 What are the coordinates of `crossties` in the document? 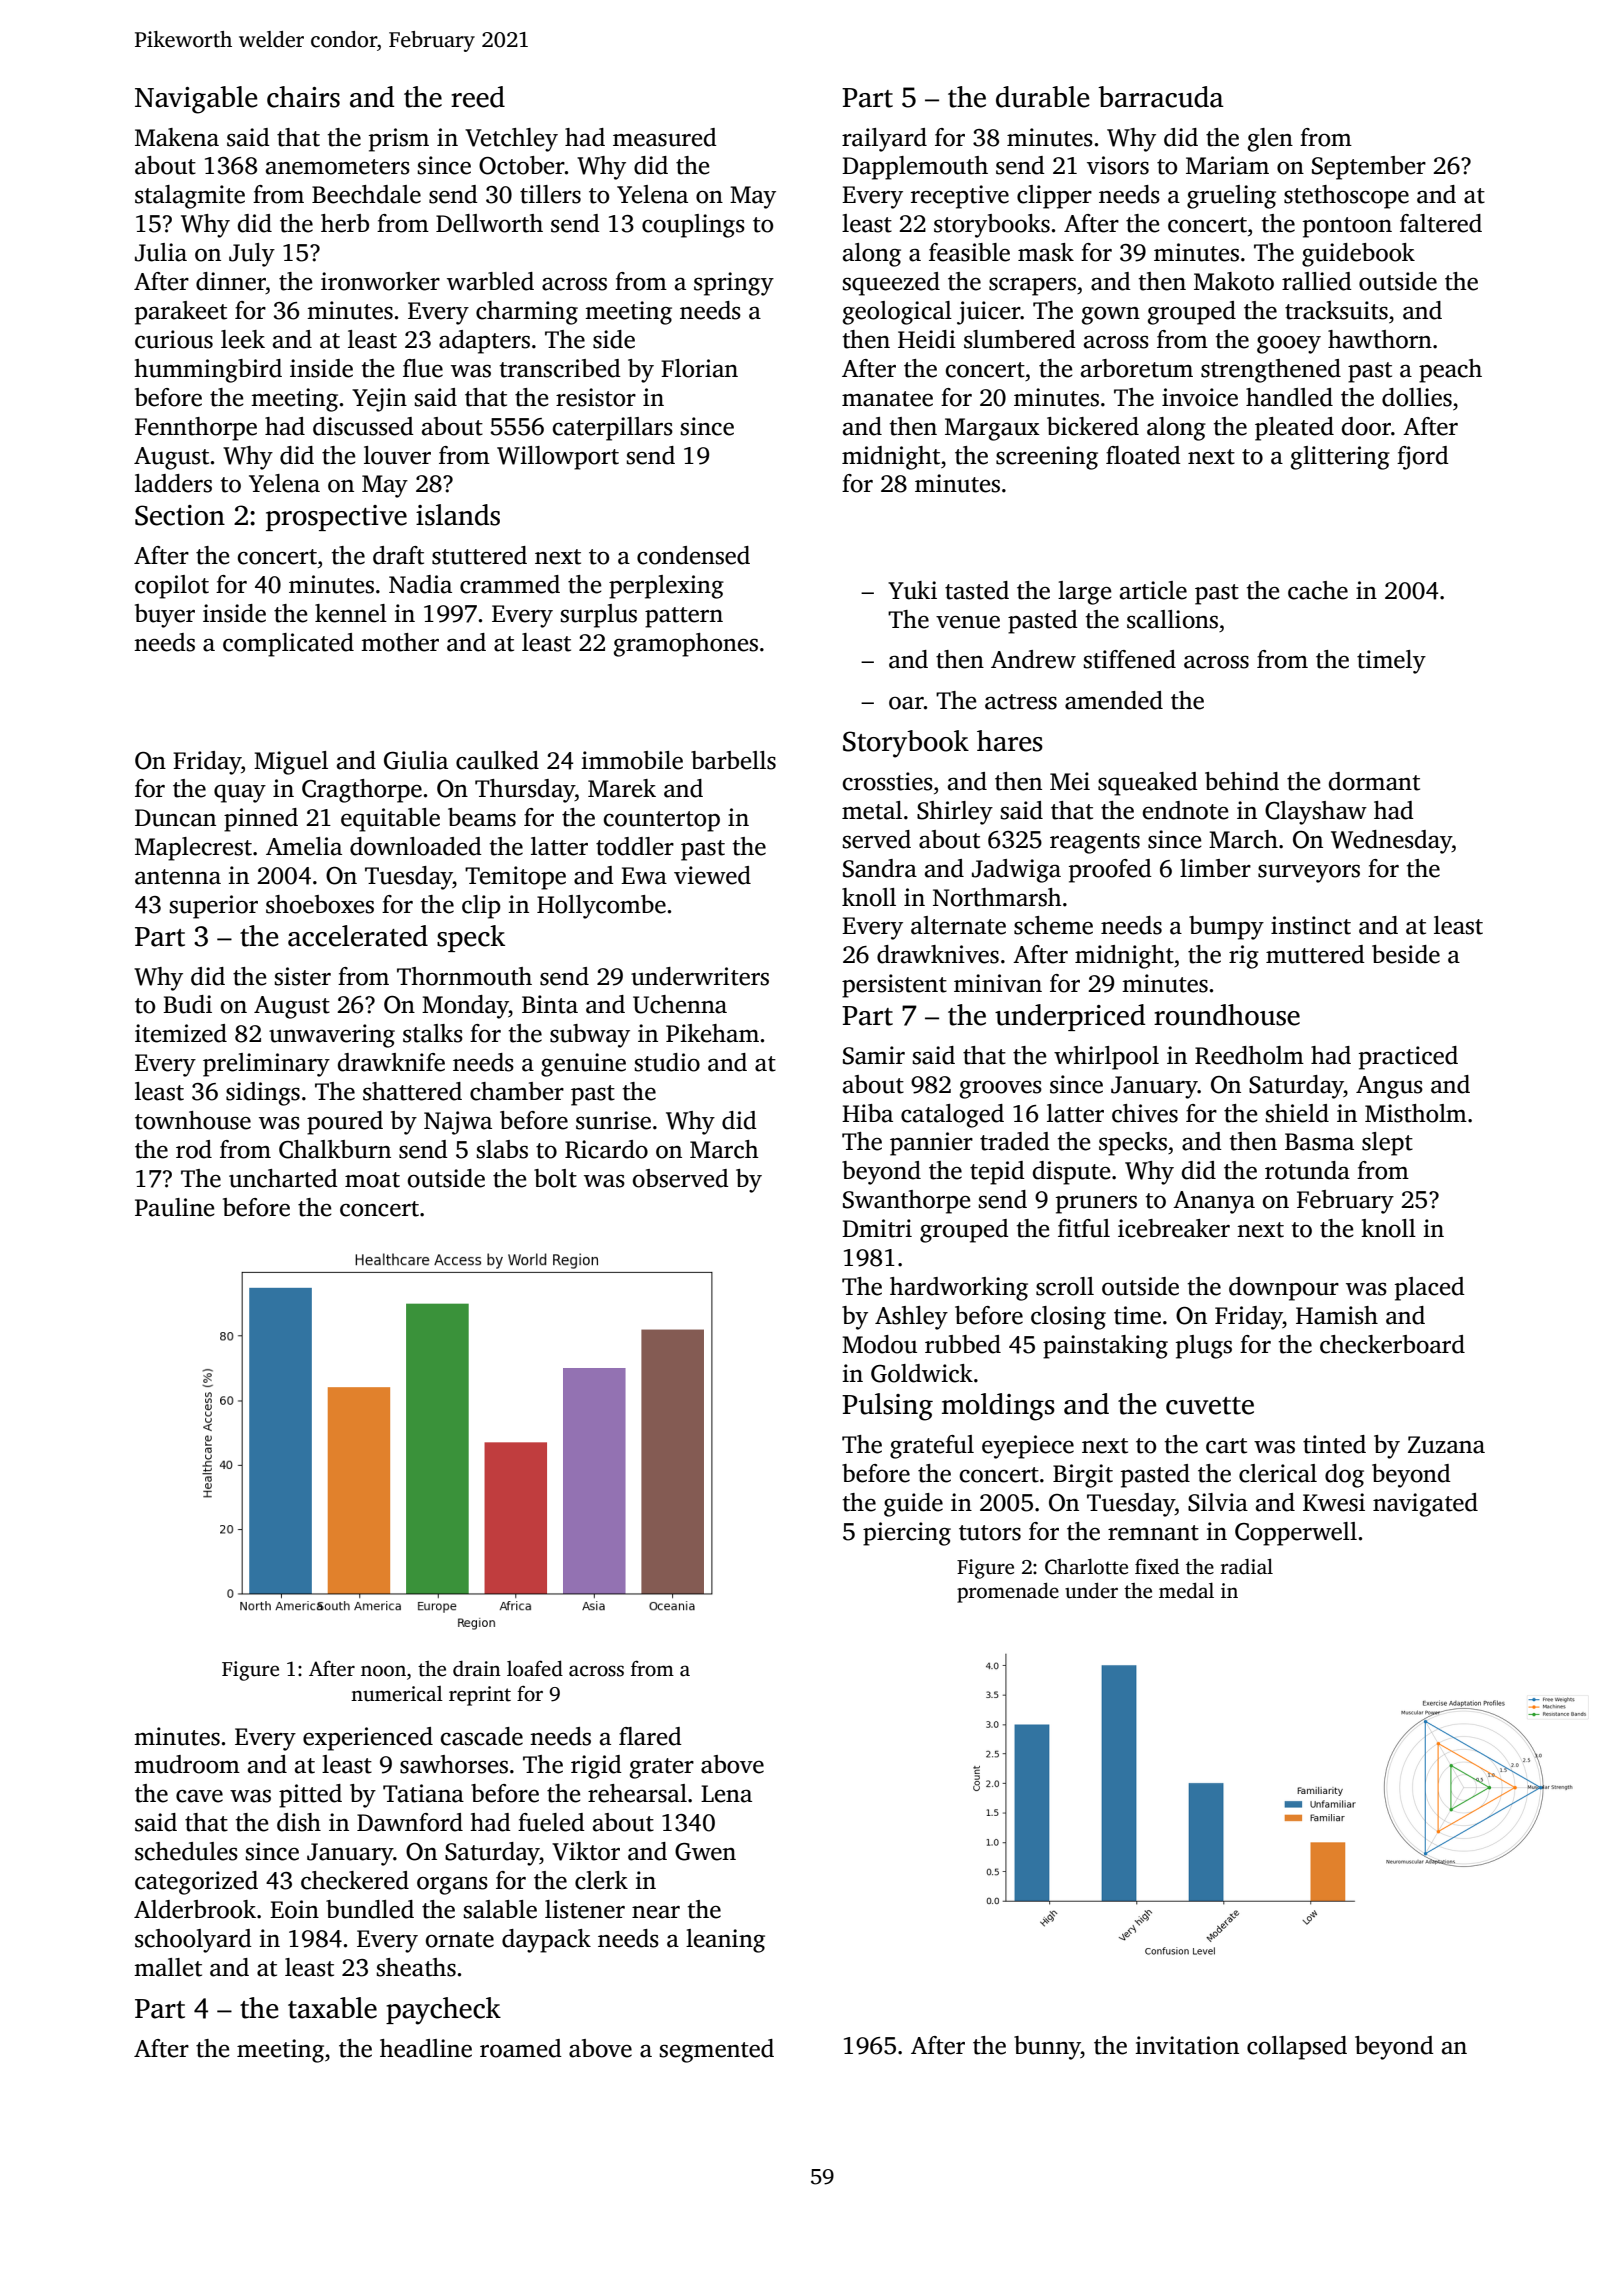 It's located at (888, 781).
